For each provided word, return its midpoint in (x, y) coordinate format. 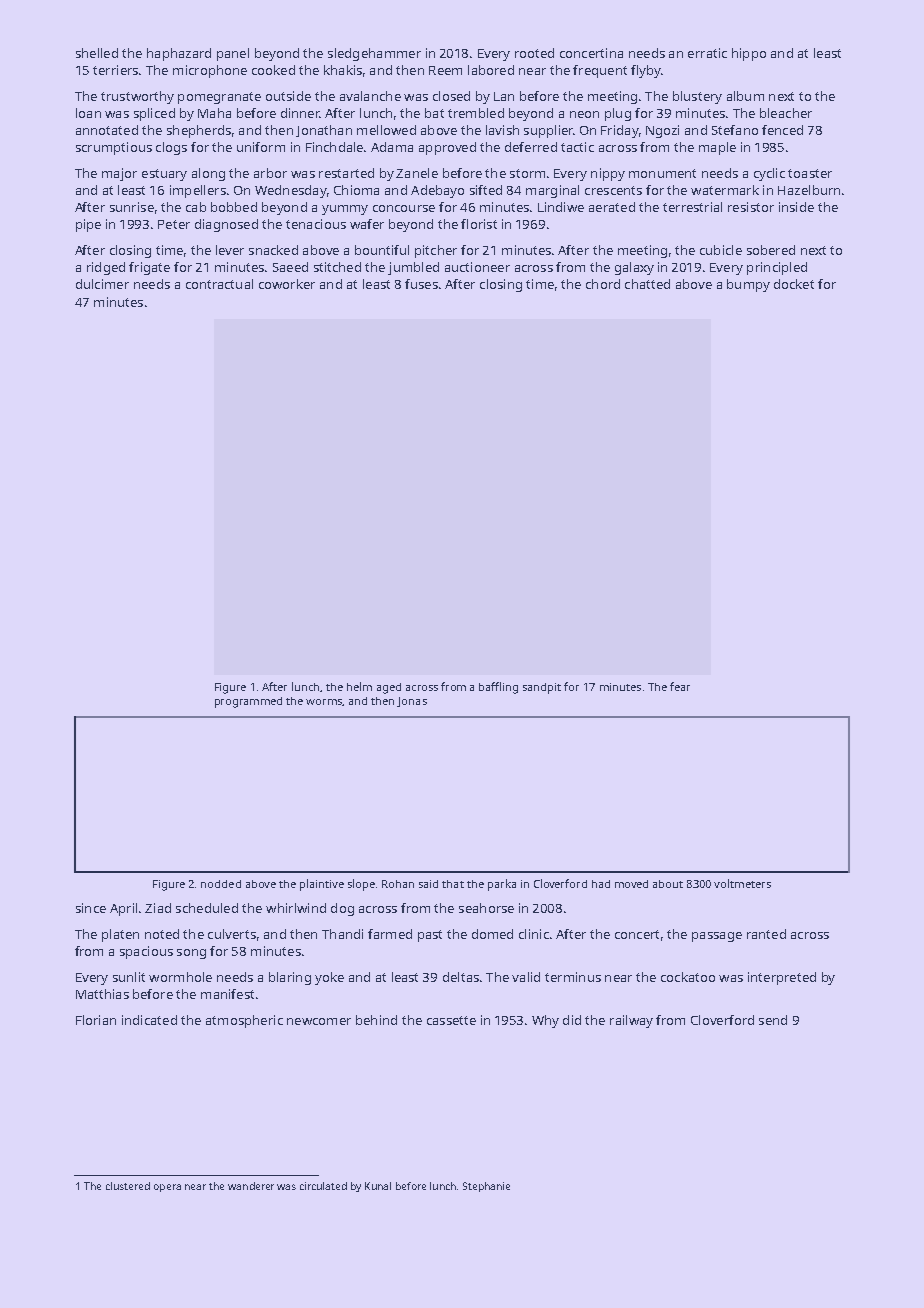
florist (479, 224)
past (430, 936)
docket (794, 284)
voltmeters (742, 883)
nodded (221, 884)
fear (680, 686)
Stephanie (486, 1187)
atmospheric (244, 1021)
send (773, 1020)
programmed (248, 702)
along (208, 174)
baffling (498, 688)
